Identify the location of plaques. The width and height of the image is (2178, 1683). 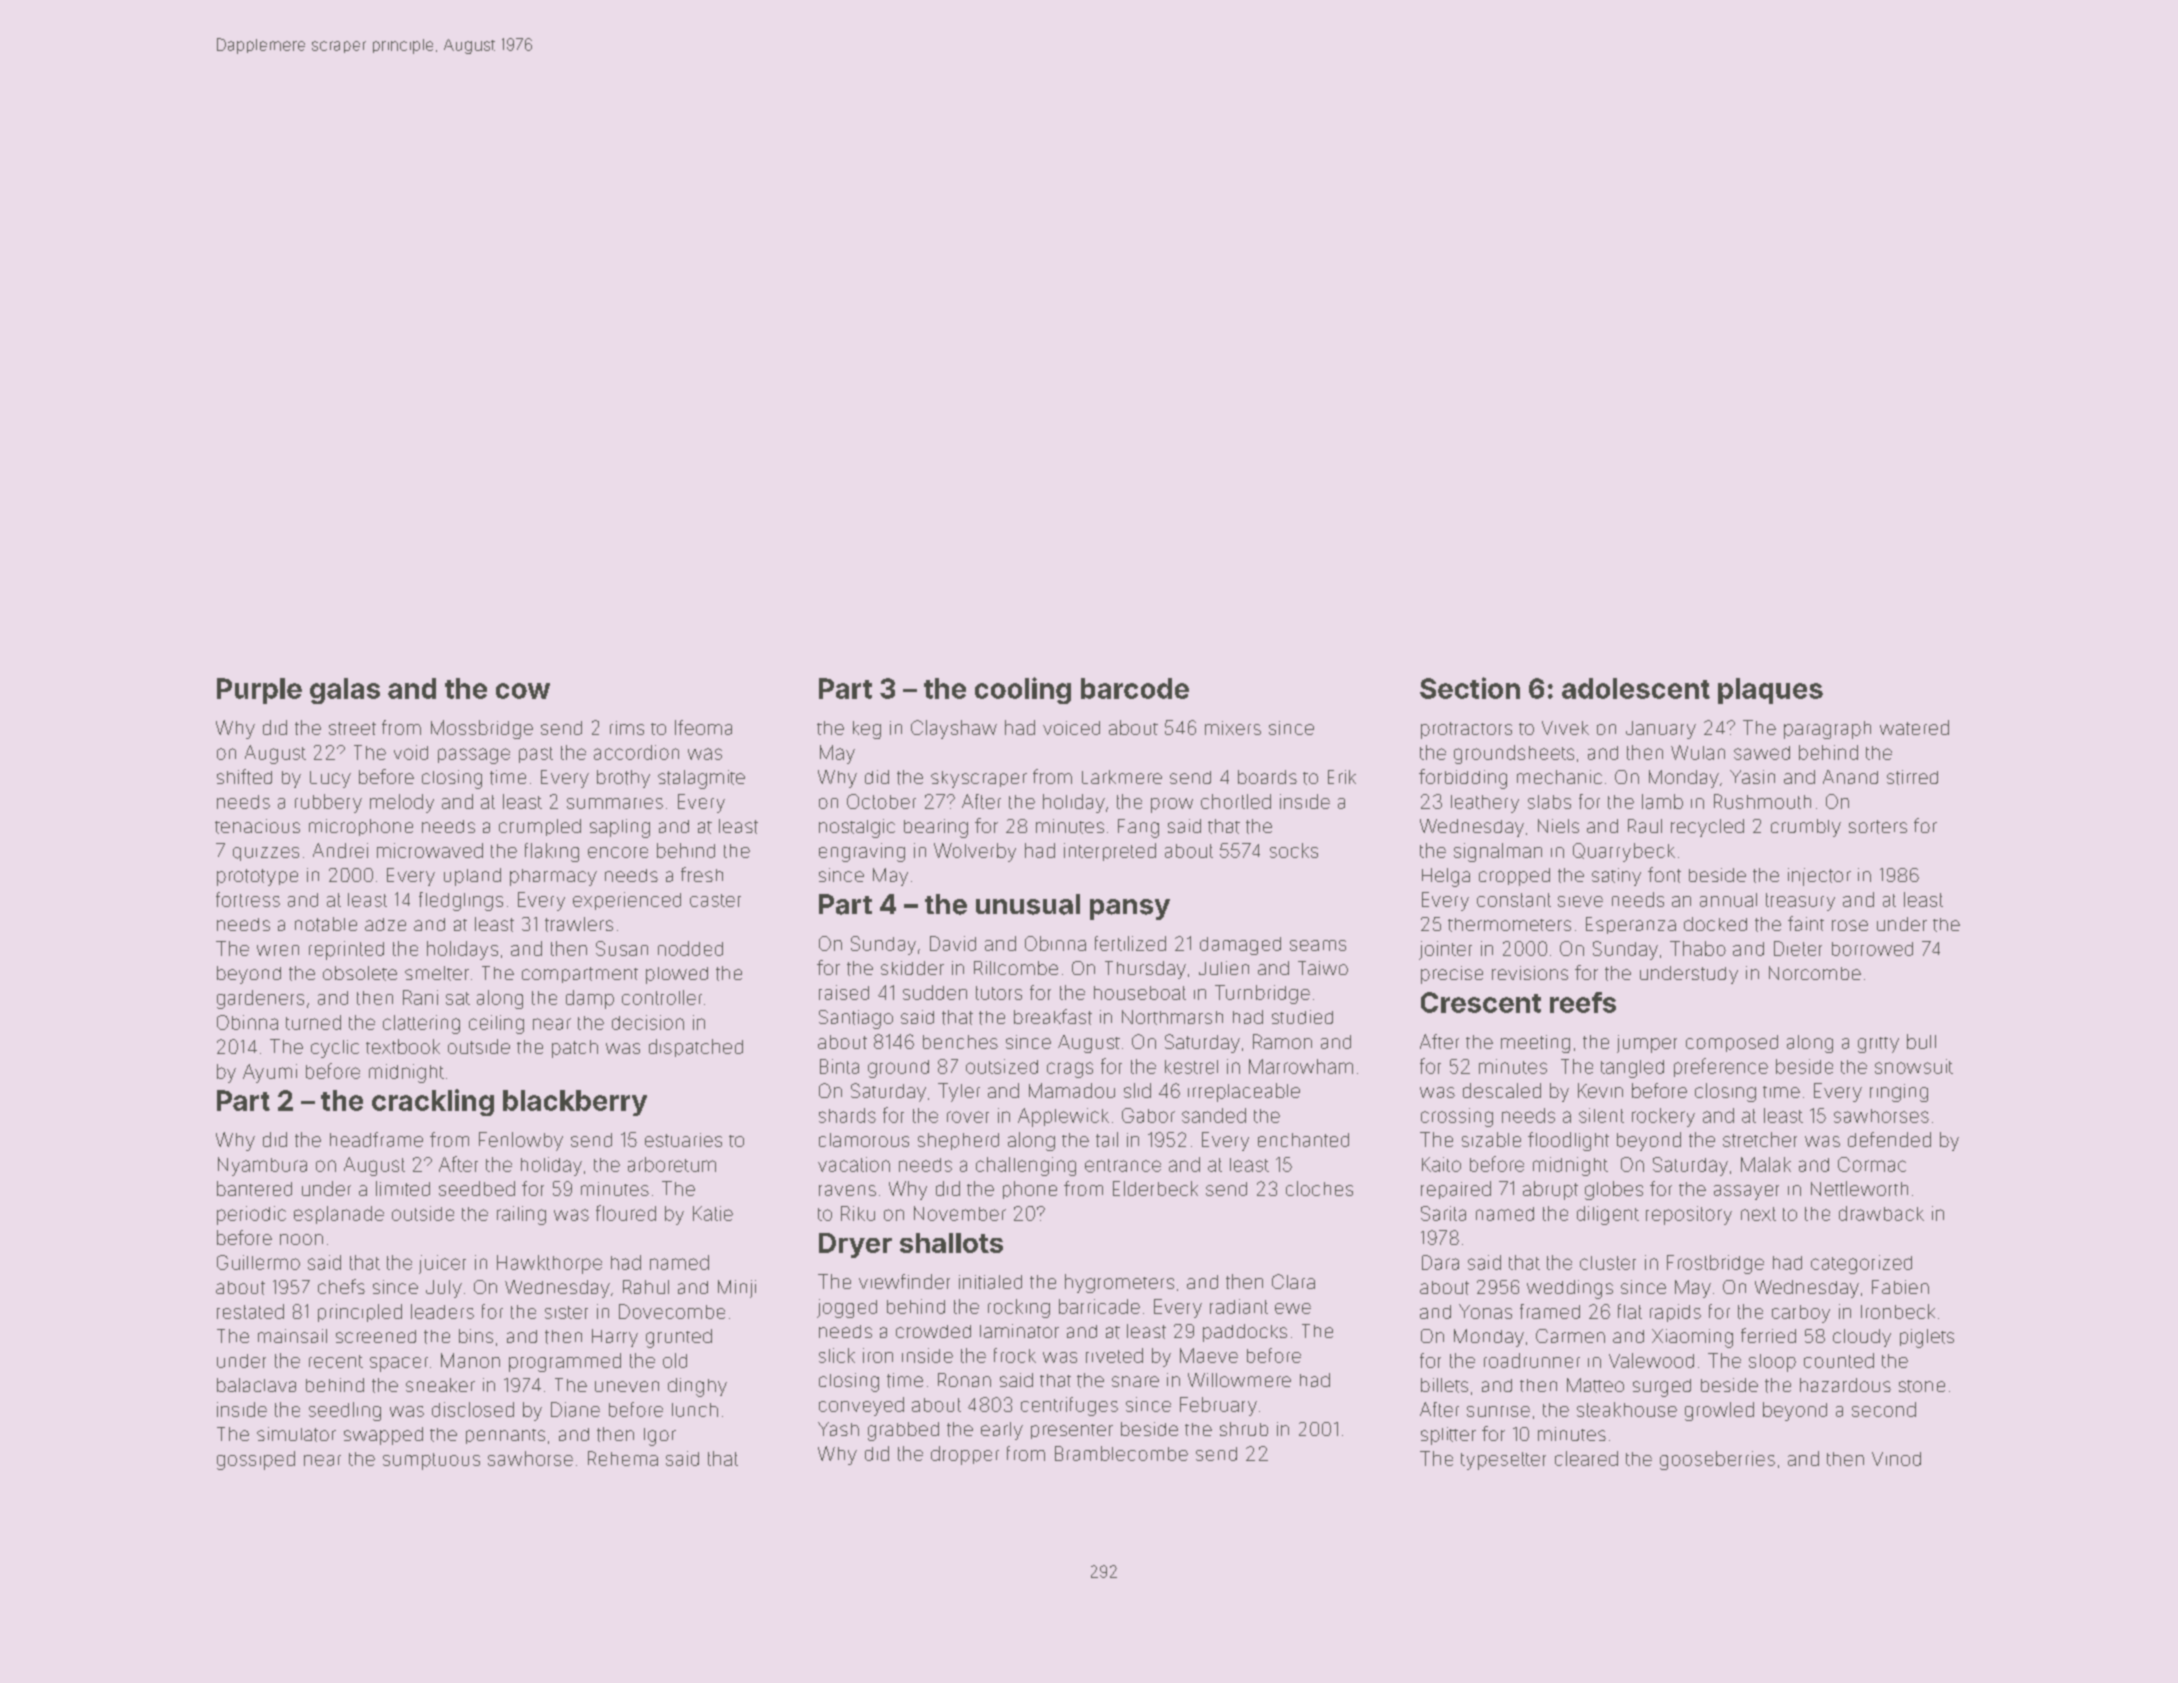
(1770, 691).
